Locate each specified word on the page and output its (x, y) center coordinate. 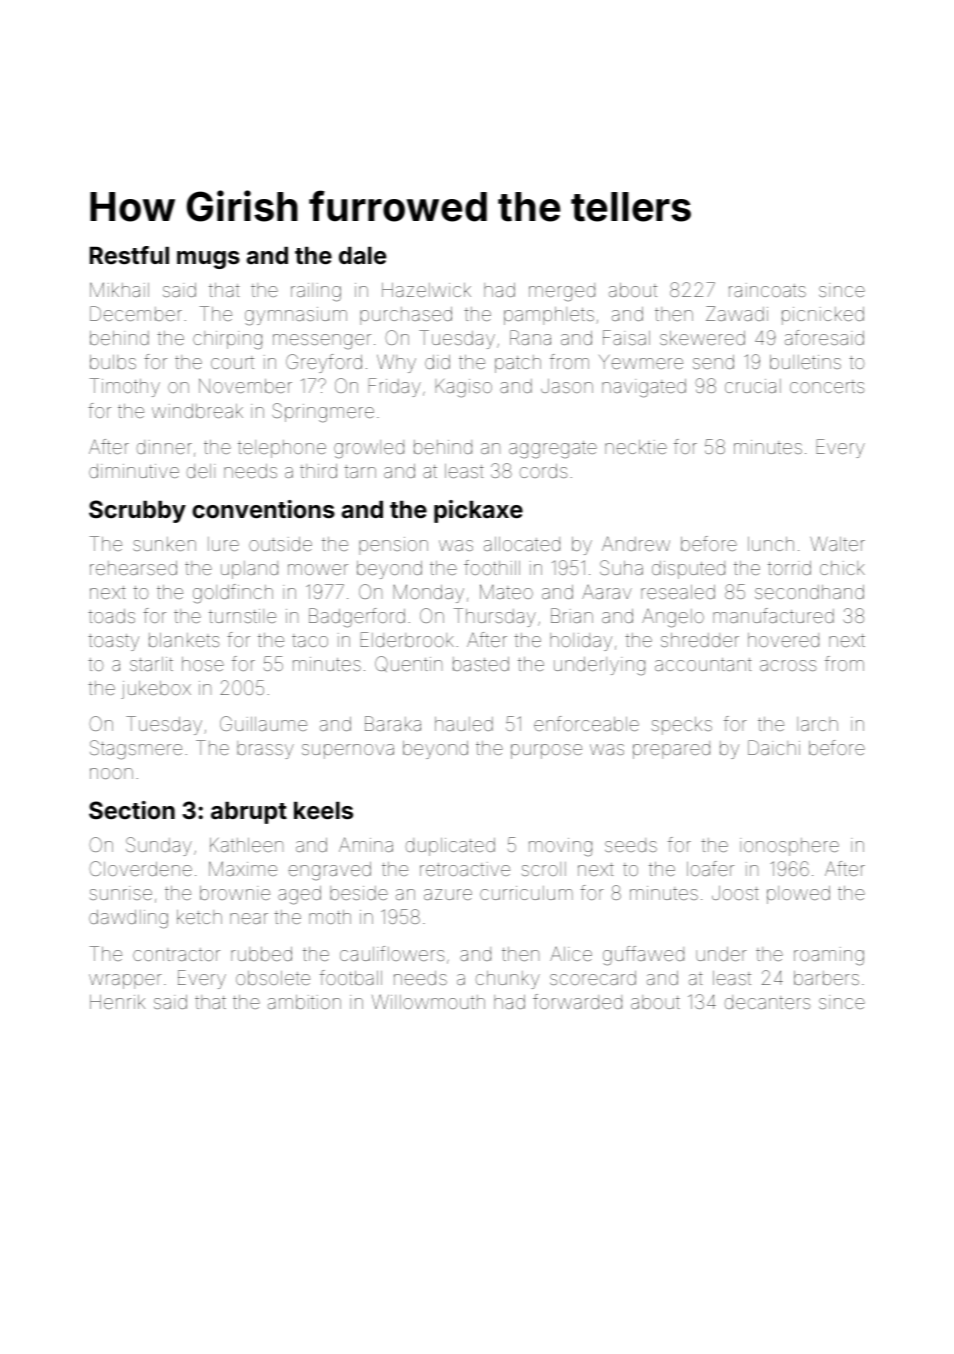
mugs (208, 260)
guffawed (643, 956)
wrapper (125, 981)
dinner (164, 447)
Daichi (774, 747)
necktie (636, 447)
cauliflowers (392, 953)
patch (518, 364)
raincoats (767, 290)
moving (560, 847)
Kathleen (246, 844)
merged (562, 292)
